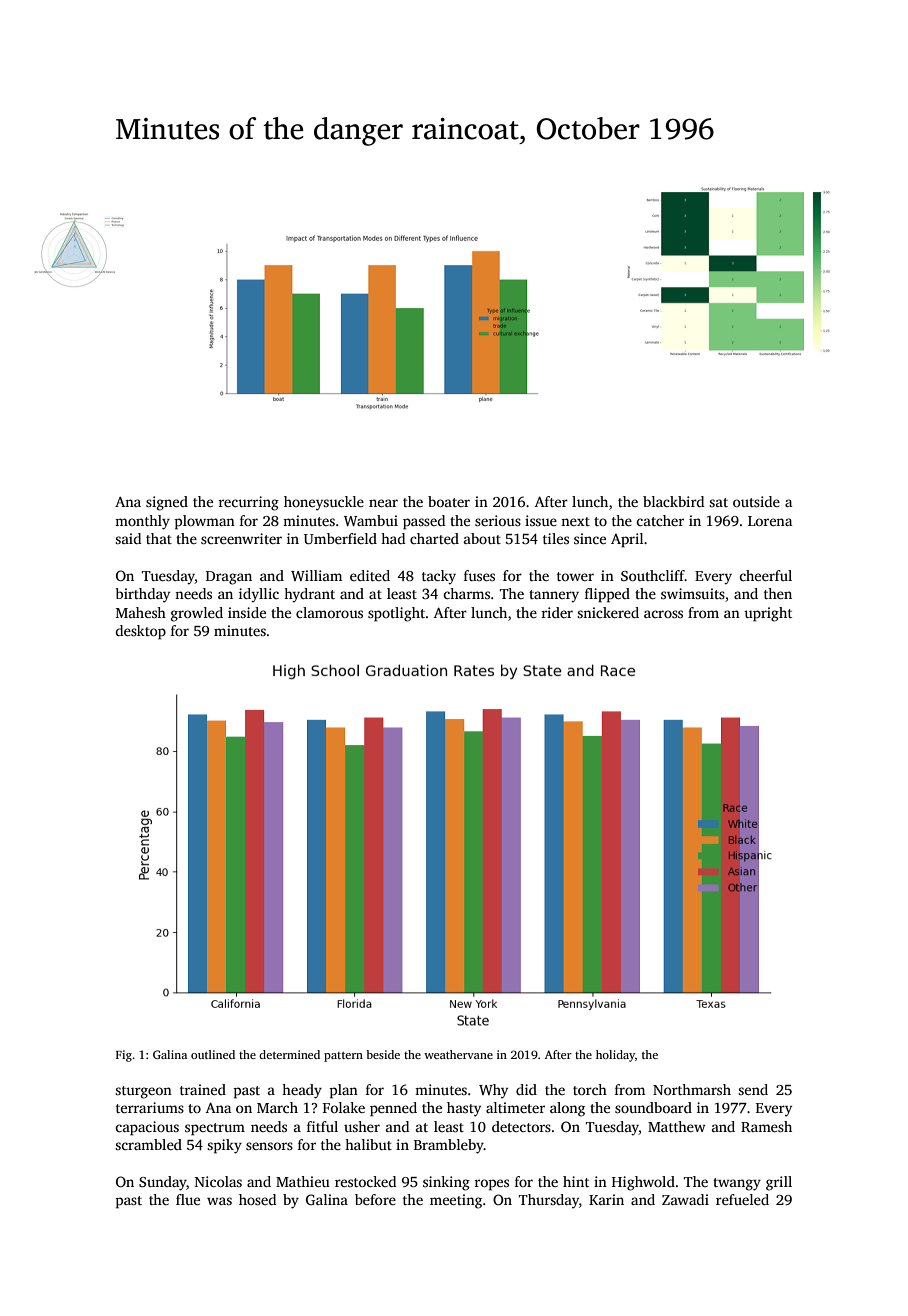 This page has height=1316, width=908. What do you see at coordinates (329, 612) in the page?
I see `clamorous` at bounding box center [329, 612].
